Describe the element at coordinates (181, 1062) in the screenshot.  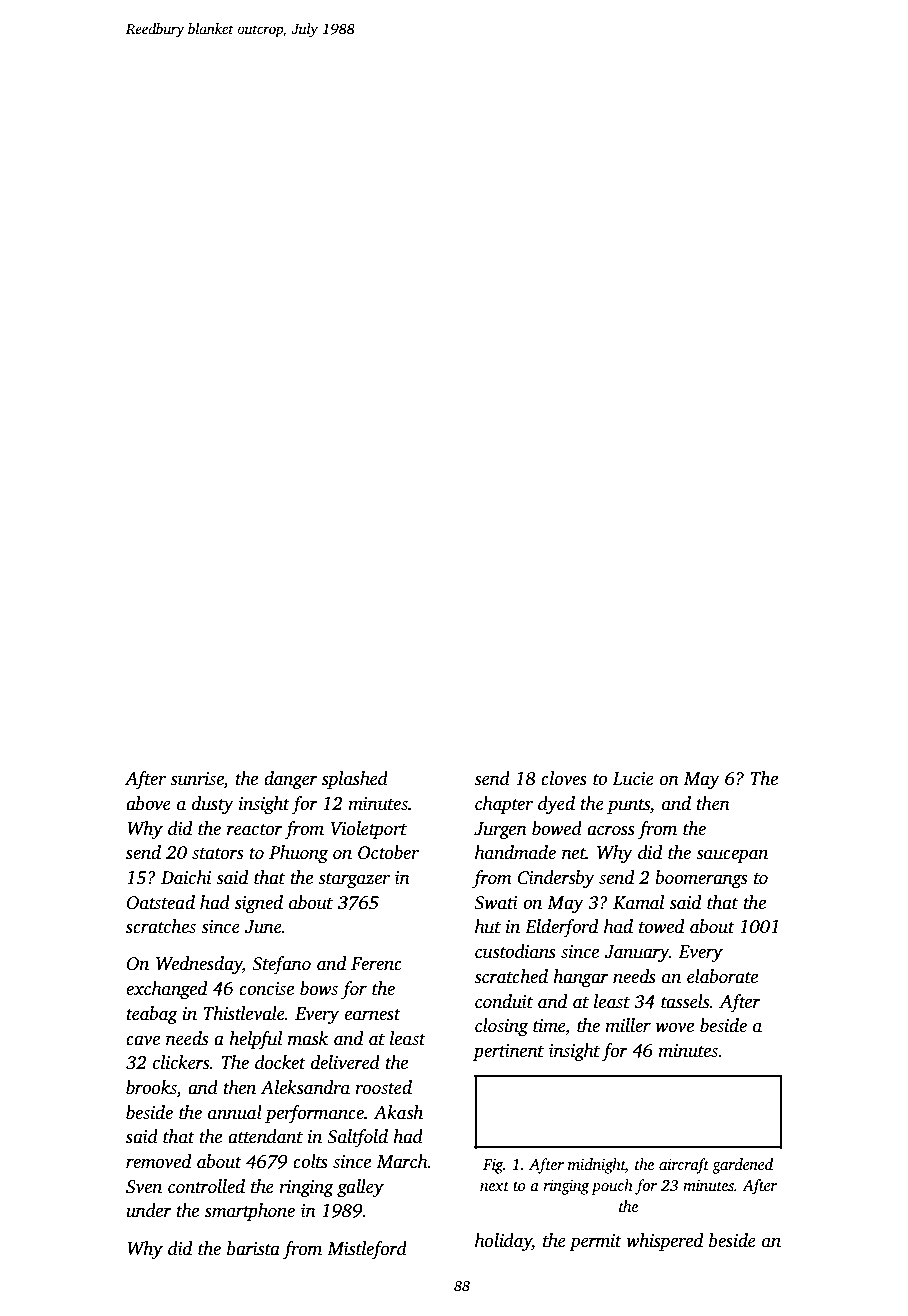
I see `clickers` at that location.
